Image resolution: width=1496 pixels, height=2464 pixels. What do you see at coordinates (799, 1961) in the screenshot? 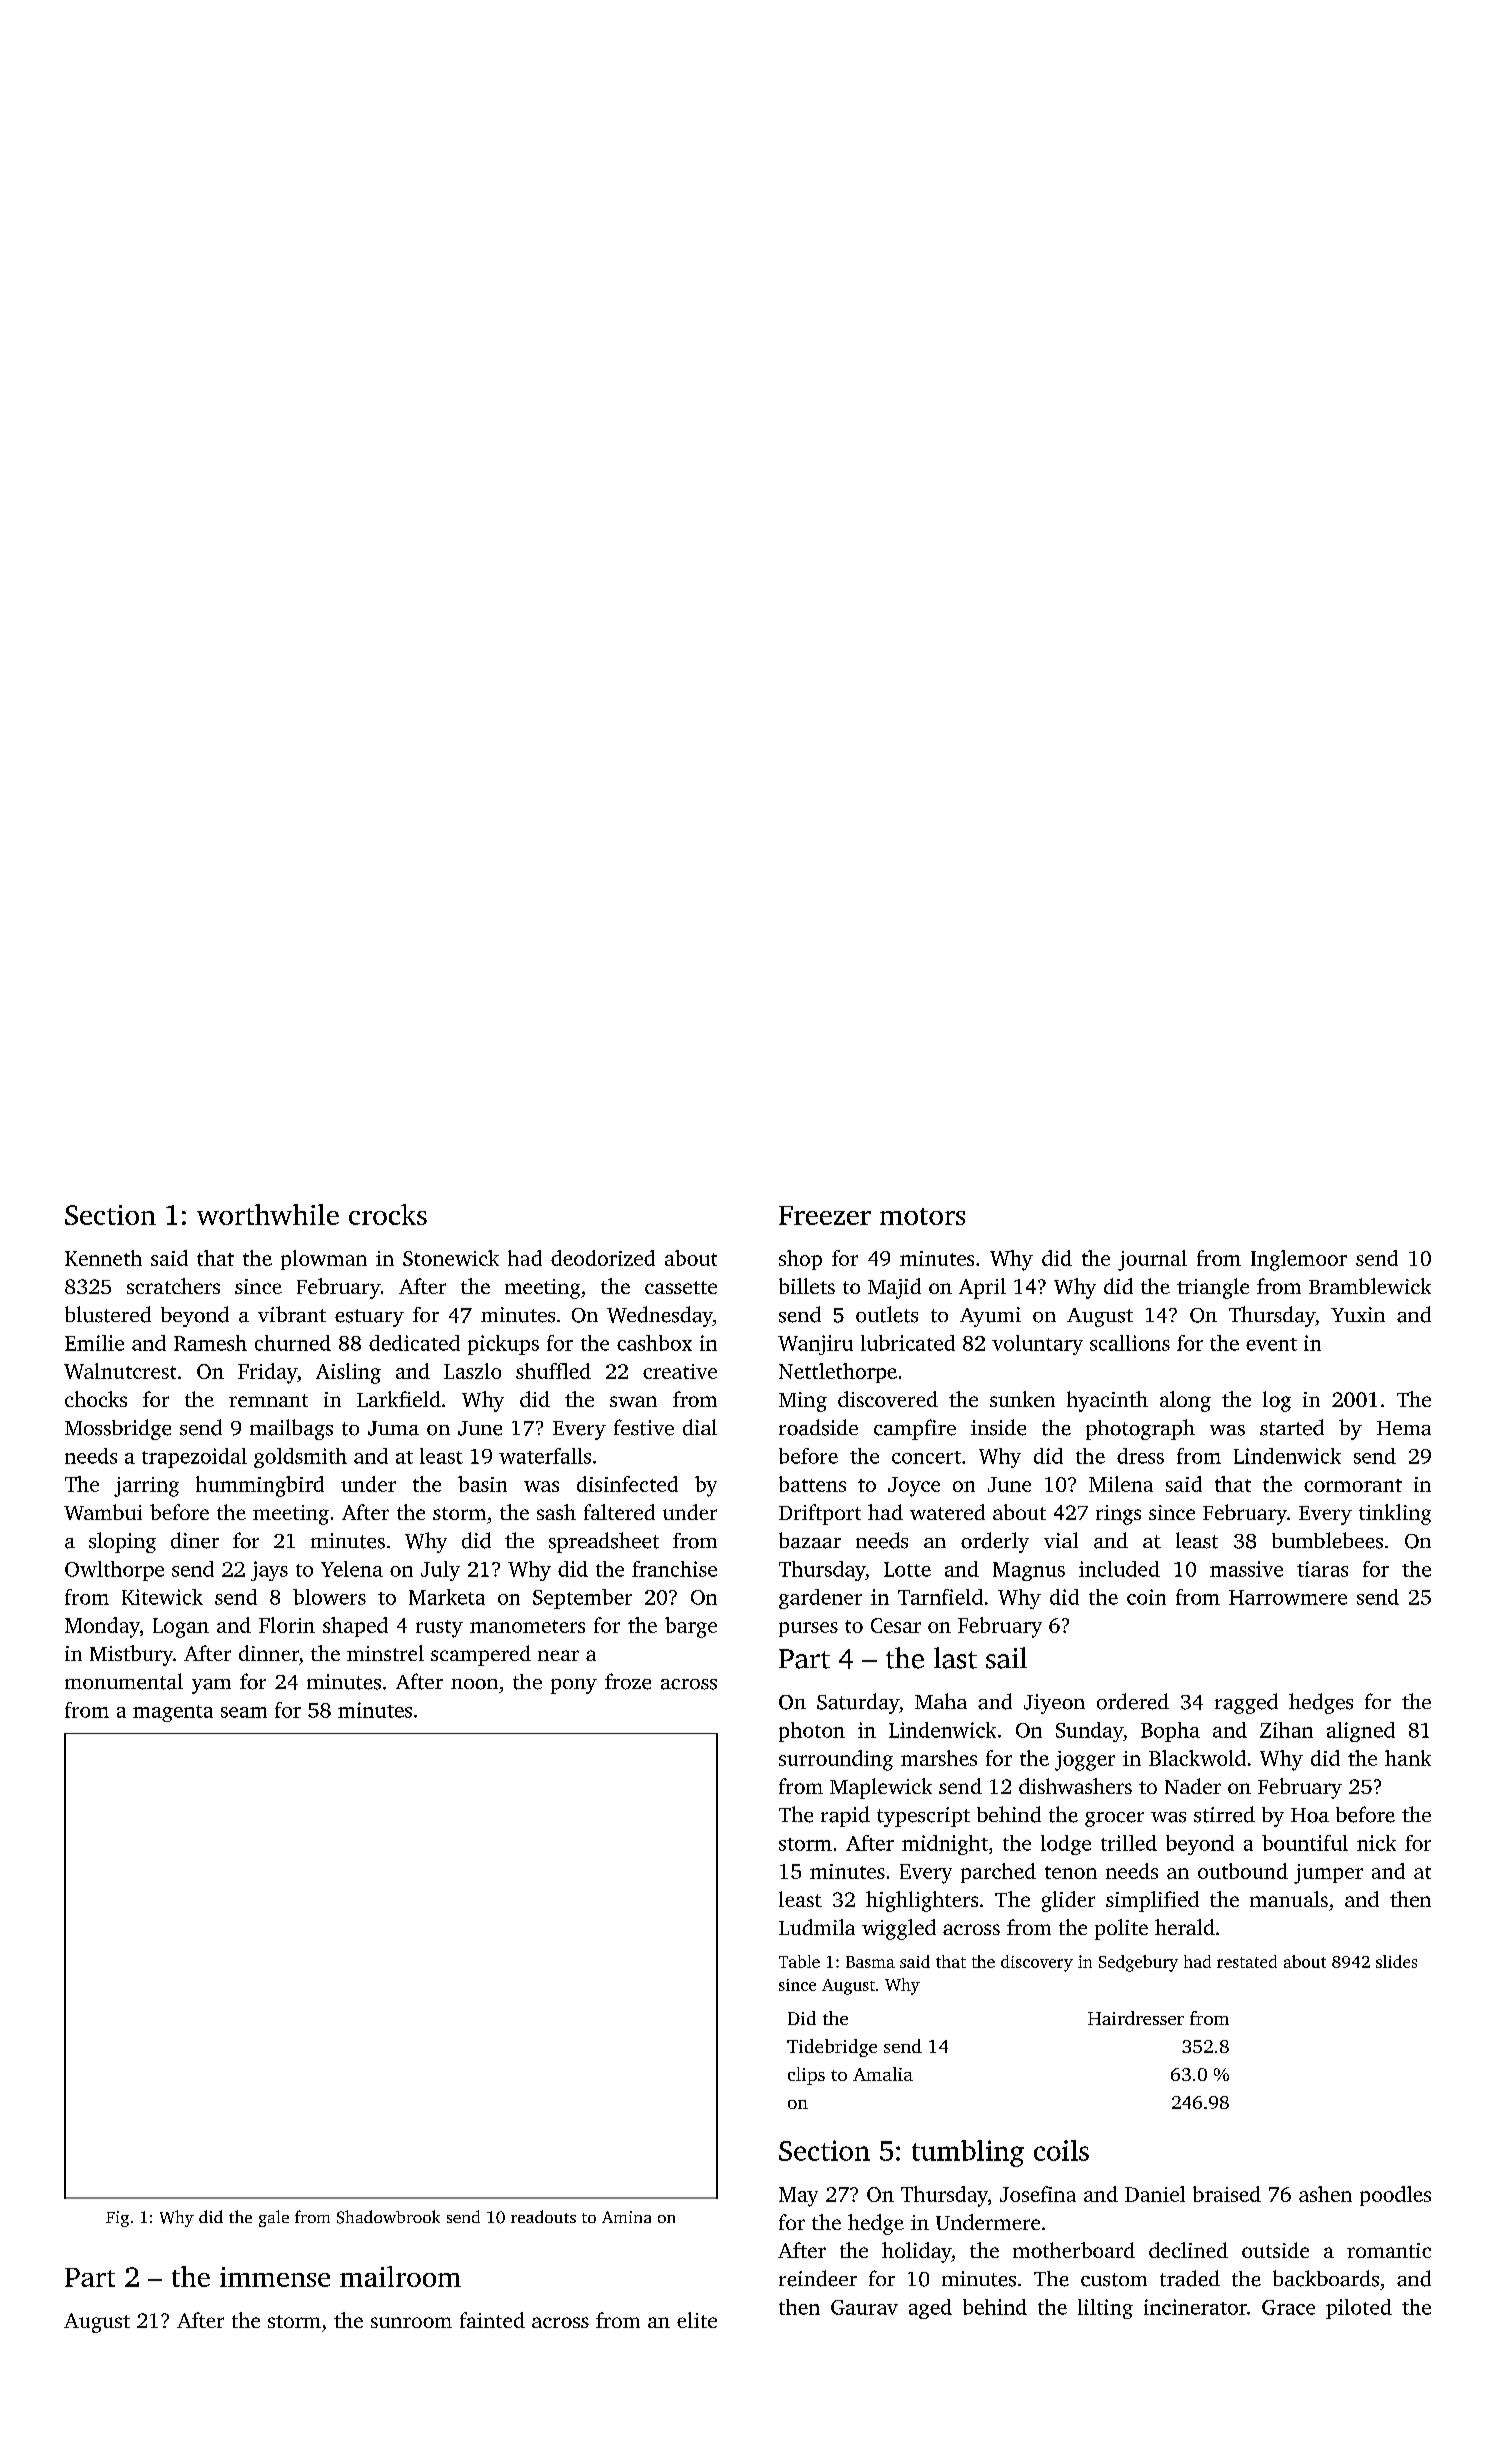
I see `Table` at bounding box center [799, 1961].
